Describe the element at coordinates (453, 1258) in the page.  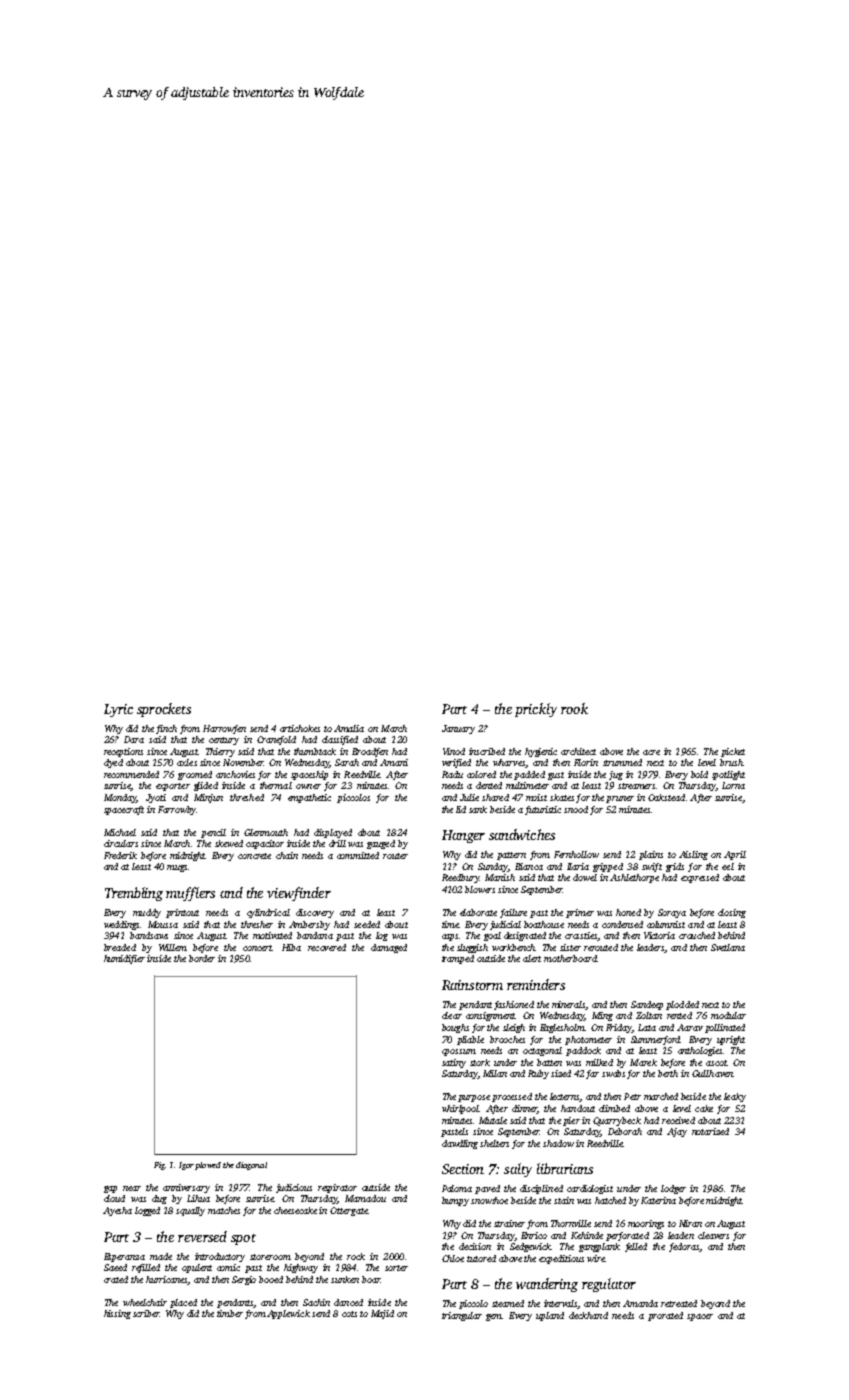
I see `Chloe` at that location.
